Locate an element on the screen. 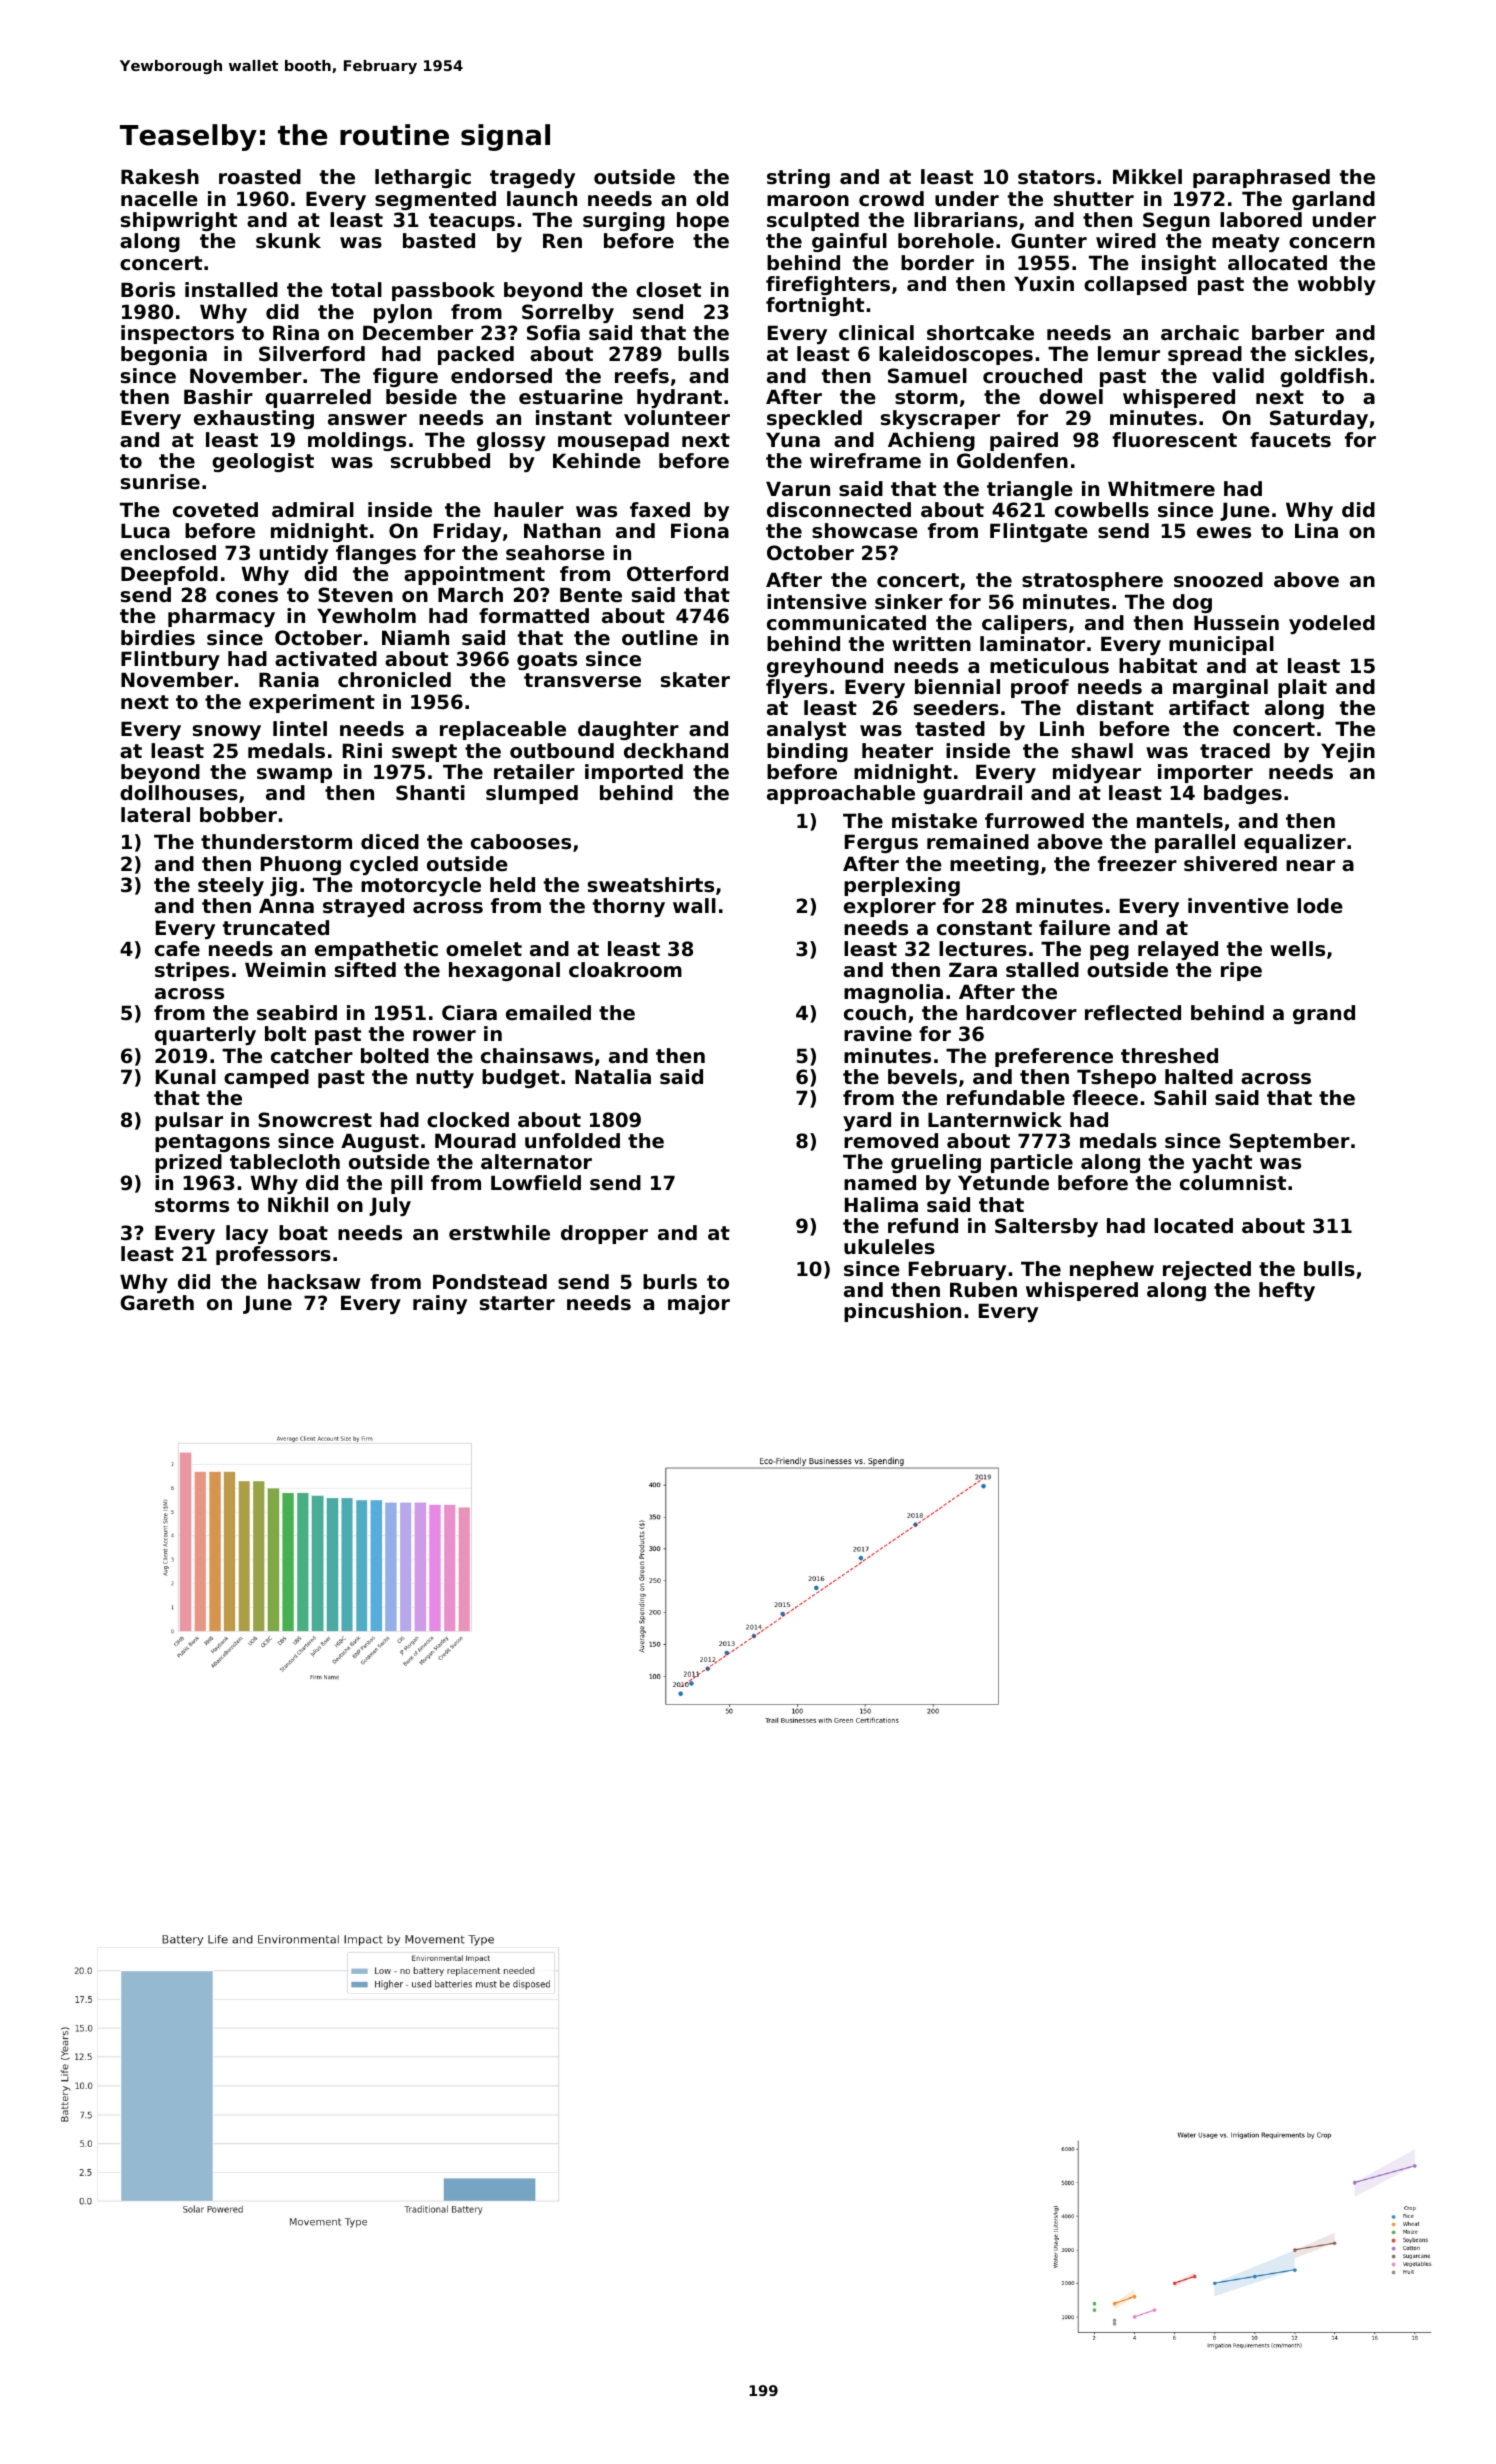 The width and height of the screenshot is (1496, 2464). nacelle is located at coordinates (159, 199).
